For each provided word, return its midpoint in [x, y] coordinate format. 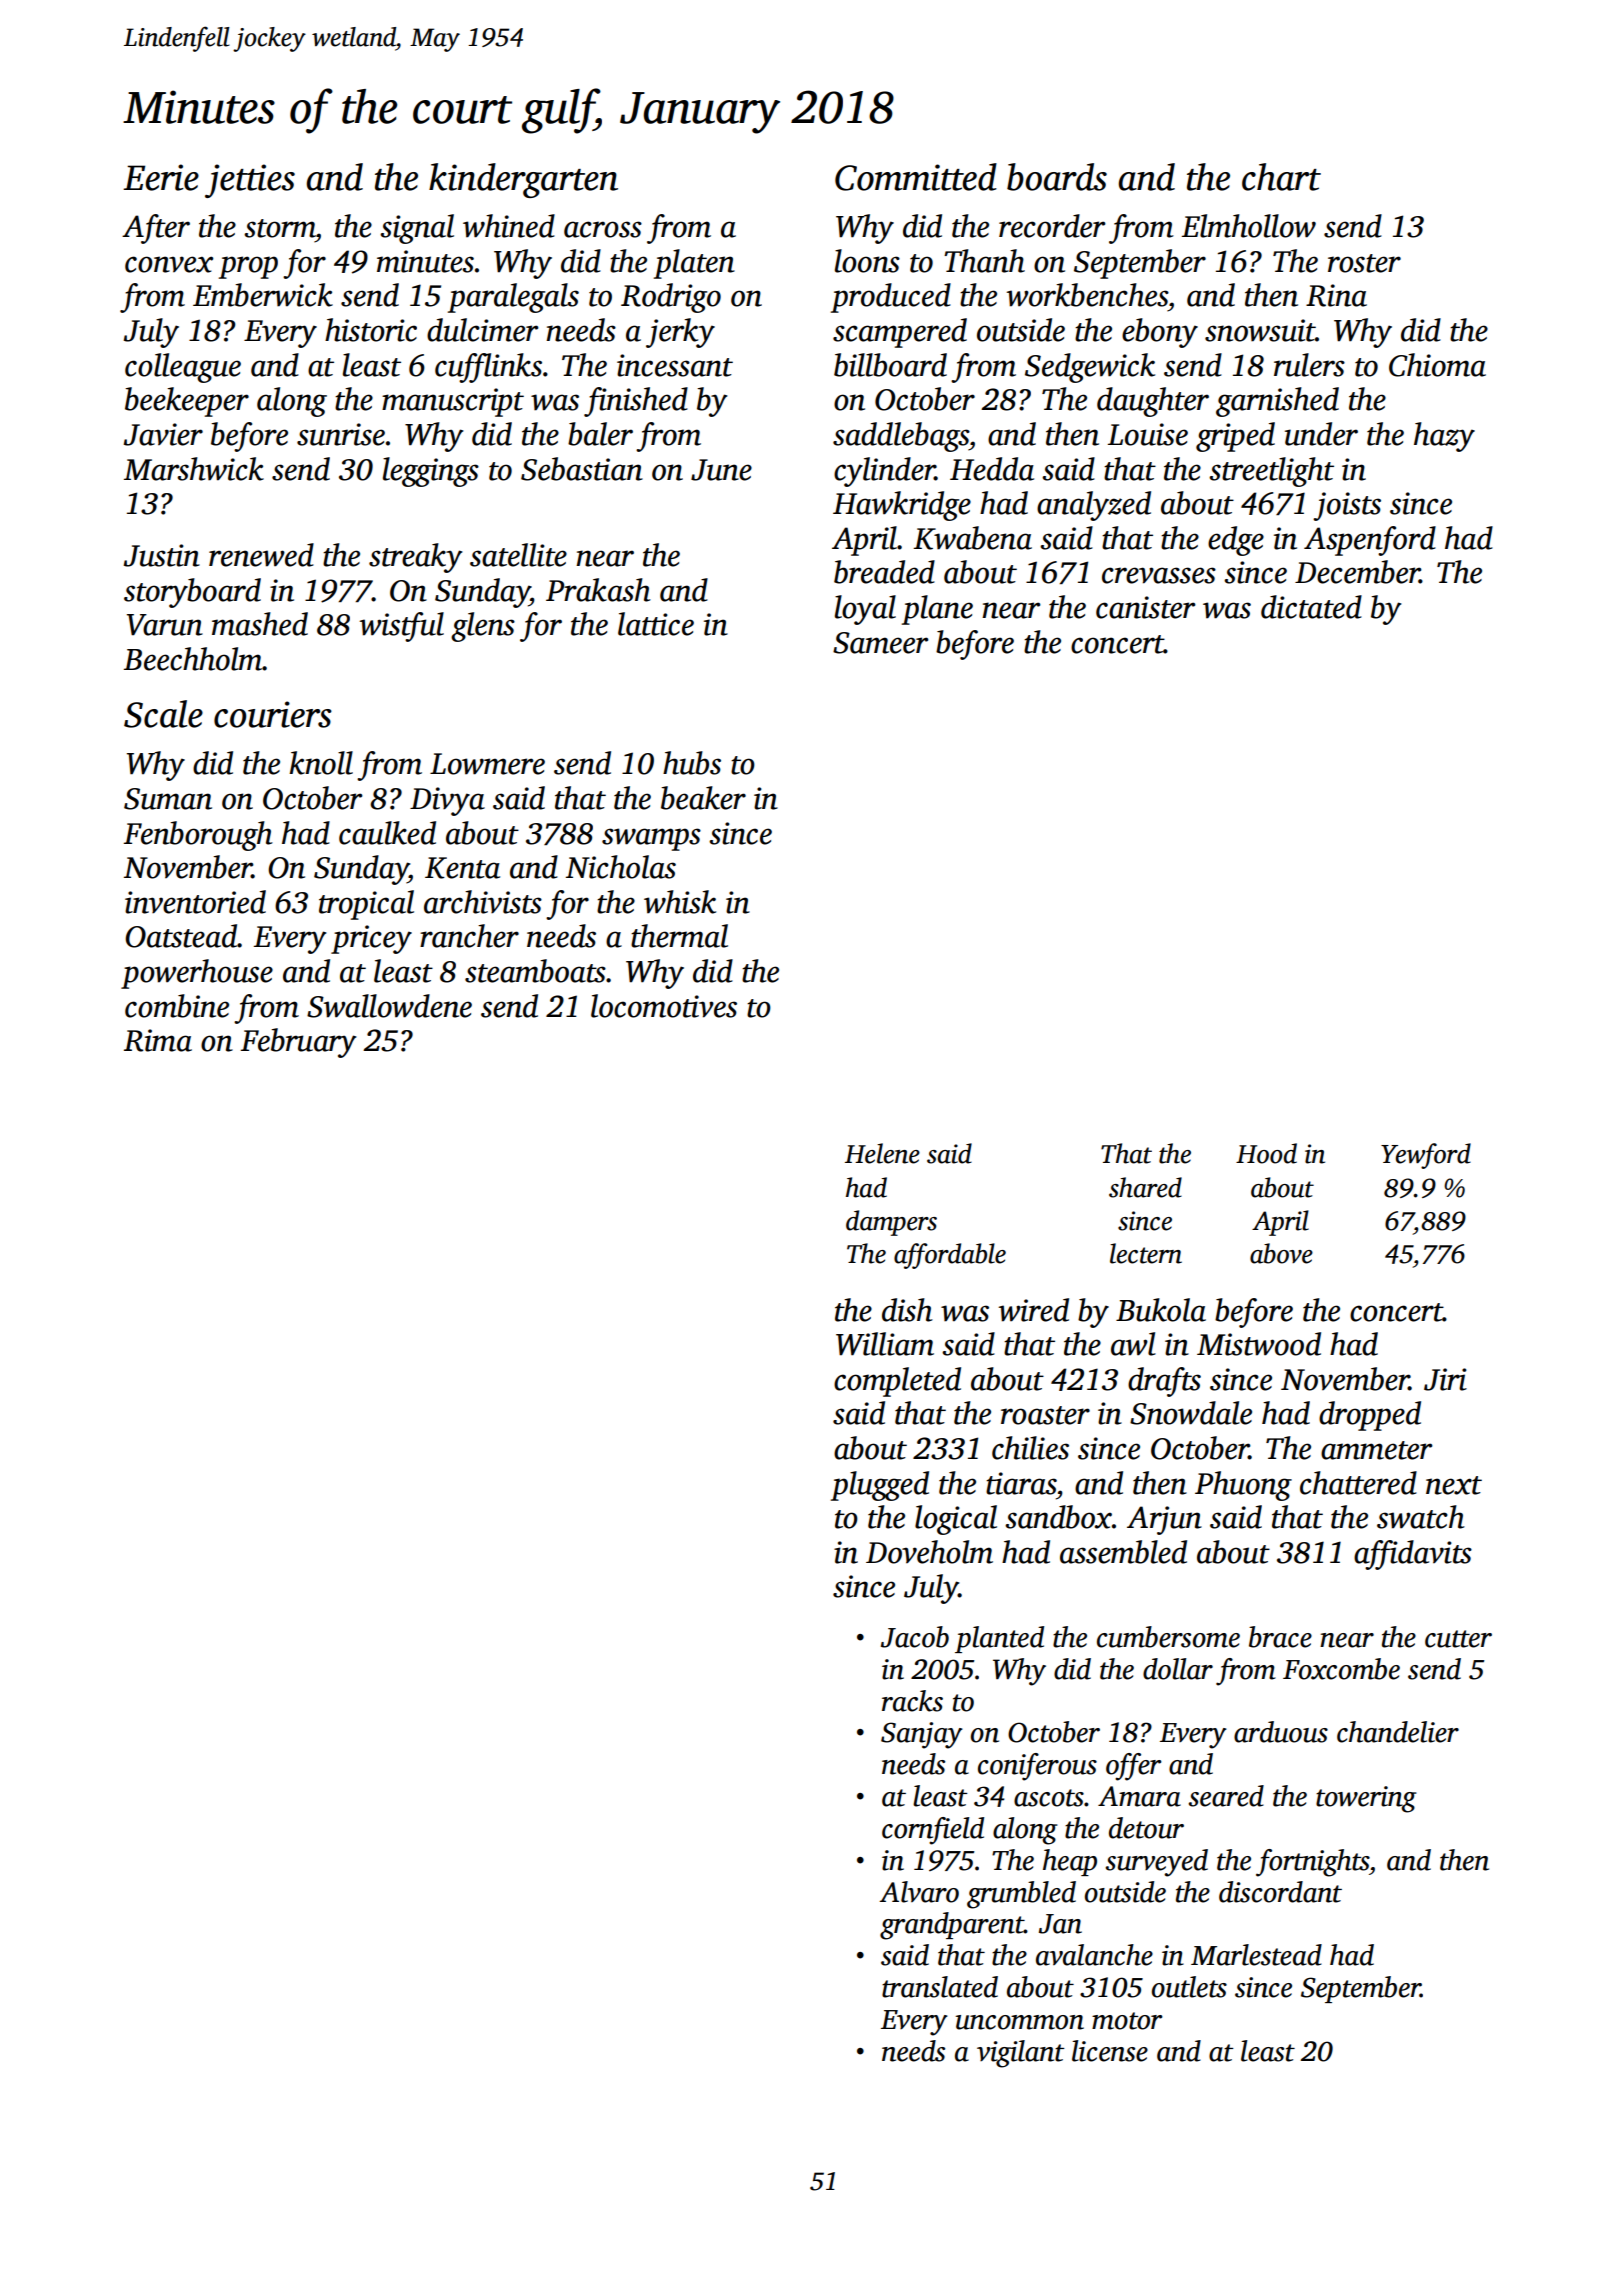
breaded [884, 572]
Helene [882, 1153]
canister [1146, 607]
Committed [916, 177]
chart [1281, 177]
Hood [1266, 1153]
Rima [158, 1040]
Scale [163, 714]
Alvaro [919, 1892]
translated [940, 1987]
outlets [1189, 1987]
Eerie [161, 177]
